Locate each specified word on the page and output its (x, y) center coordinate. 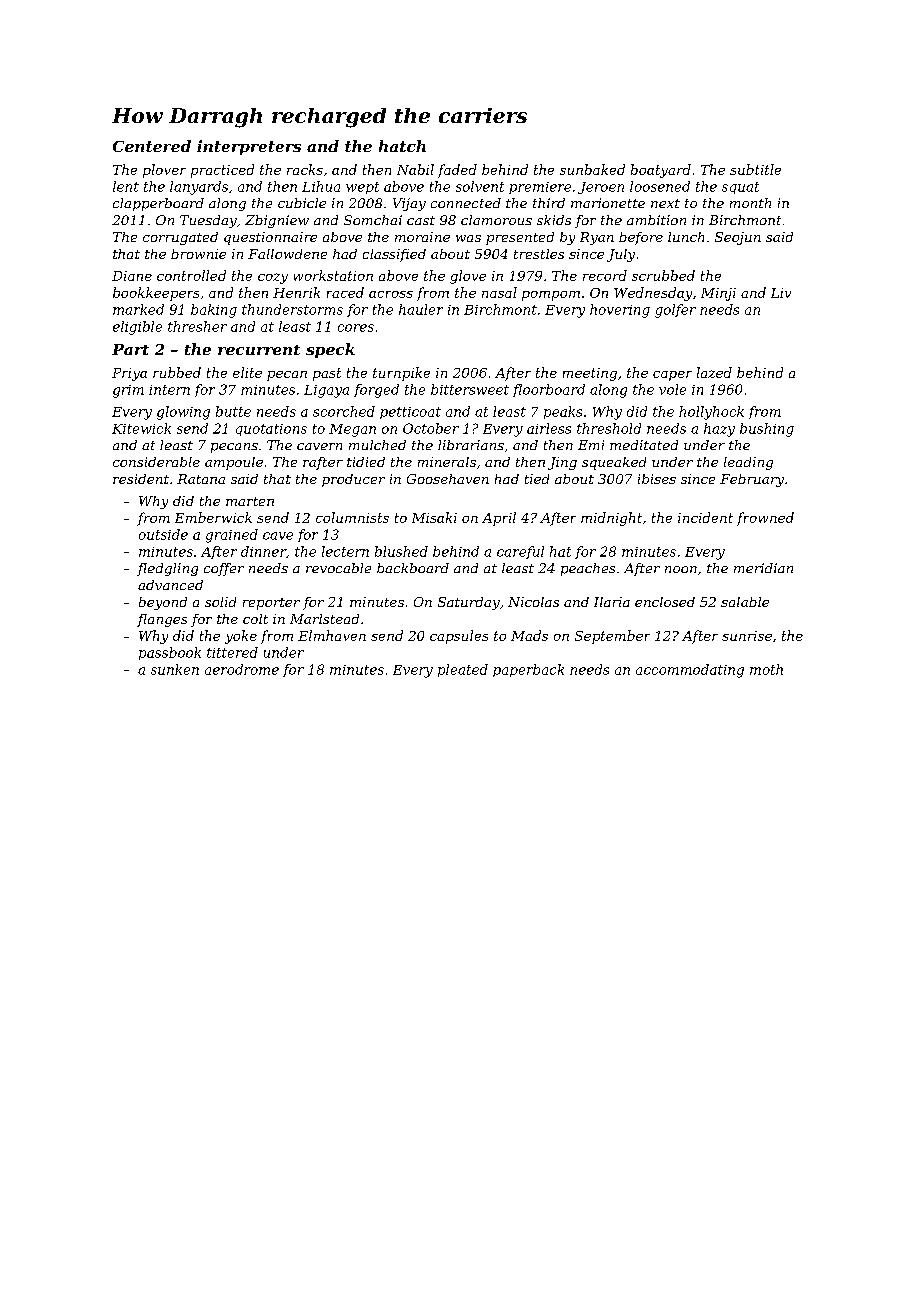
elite (247, 372)
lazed (714, 372)
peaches (588, 569)
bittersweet (470, 389)
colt (255, 619)
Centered (152, 146)
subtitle (755, 169)
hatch (402, 146)
